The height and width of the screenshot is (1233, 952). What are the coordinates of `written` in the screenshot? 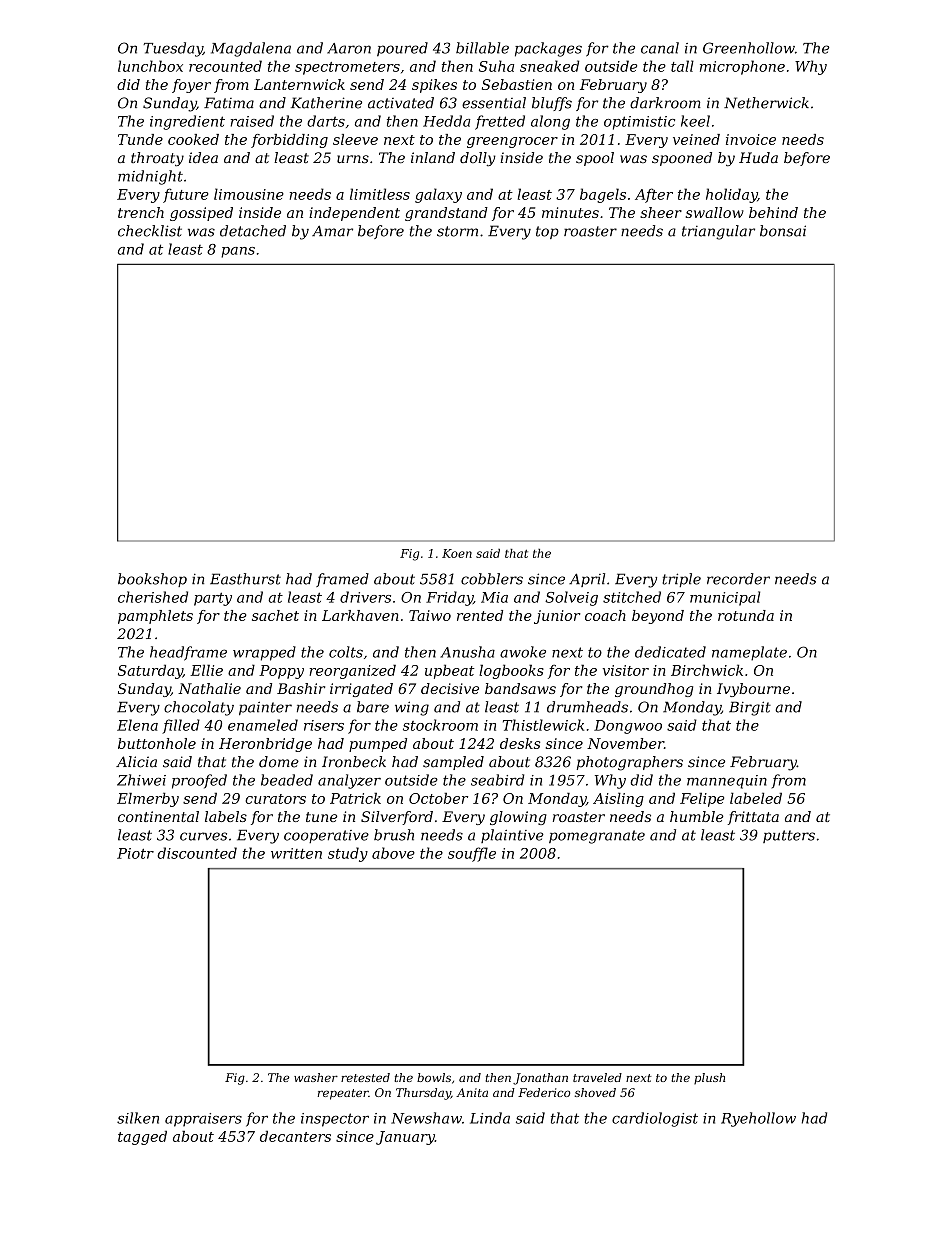 It's located at (296, 853).
